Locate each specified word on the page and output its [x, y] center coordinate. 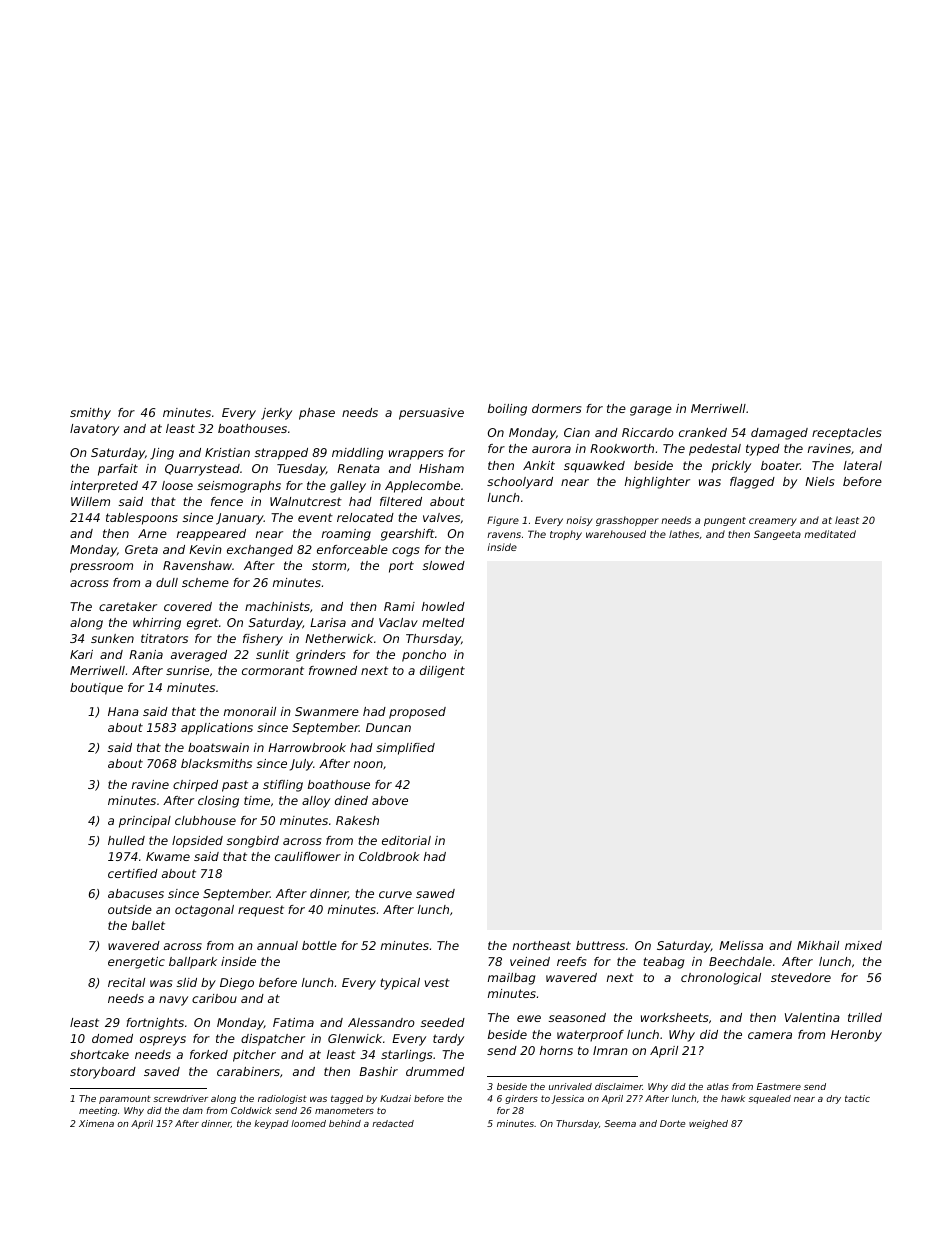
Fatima [293, 1022]
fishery [263, 640]
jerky [276, 414]
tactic [857, 1098]
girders [521, 1099]
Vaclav [398, 622]
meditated [830, 534]
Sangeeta [777, 535]
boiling [507, 410]
